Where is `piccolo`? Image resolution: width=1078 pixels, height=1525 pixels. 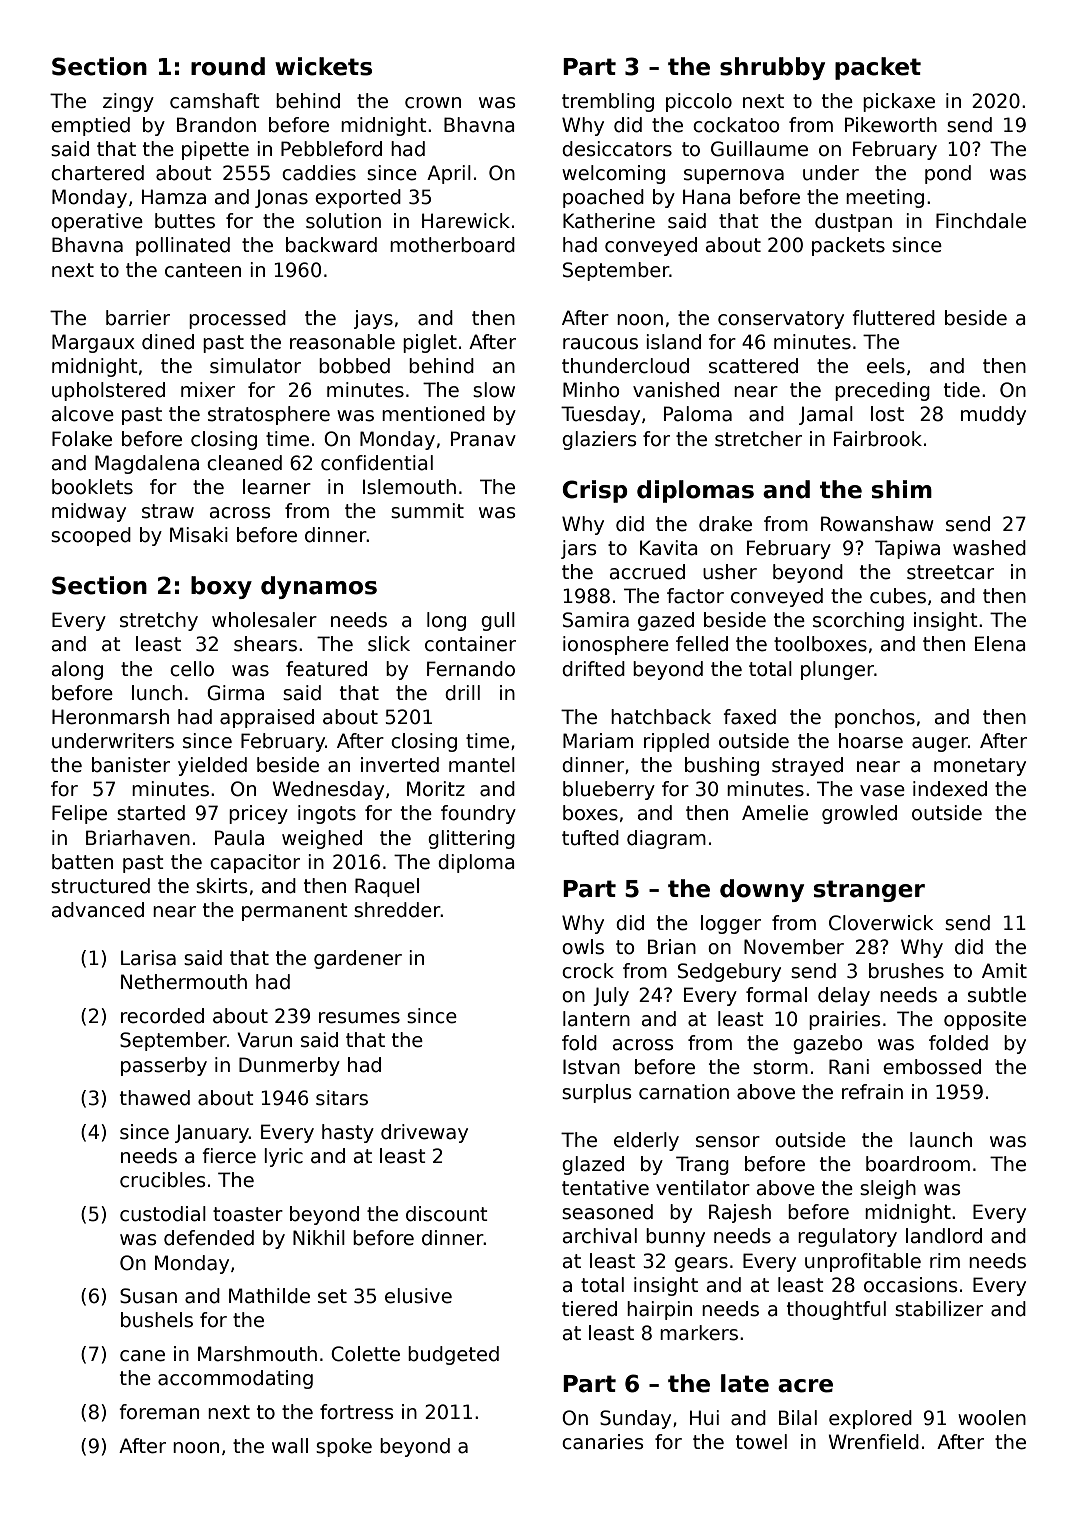
piccolo is located at coordinates (699, 102).
